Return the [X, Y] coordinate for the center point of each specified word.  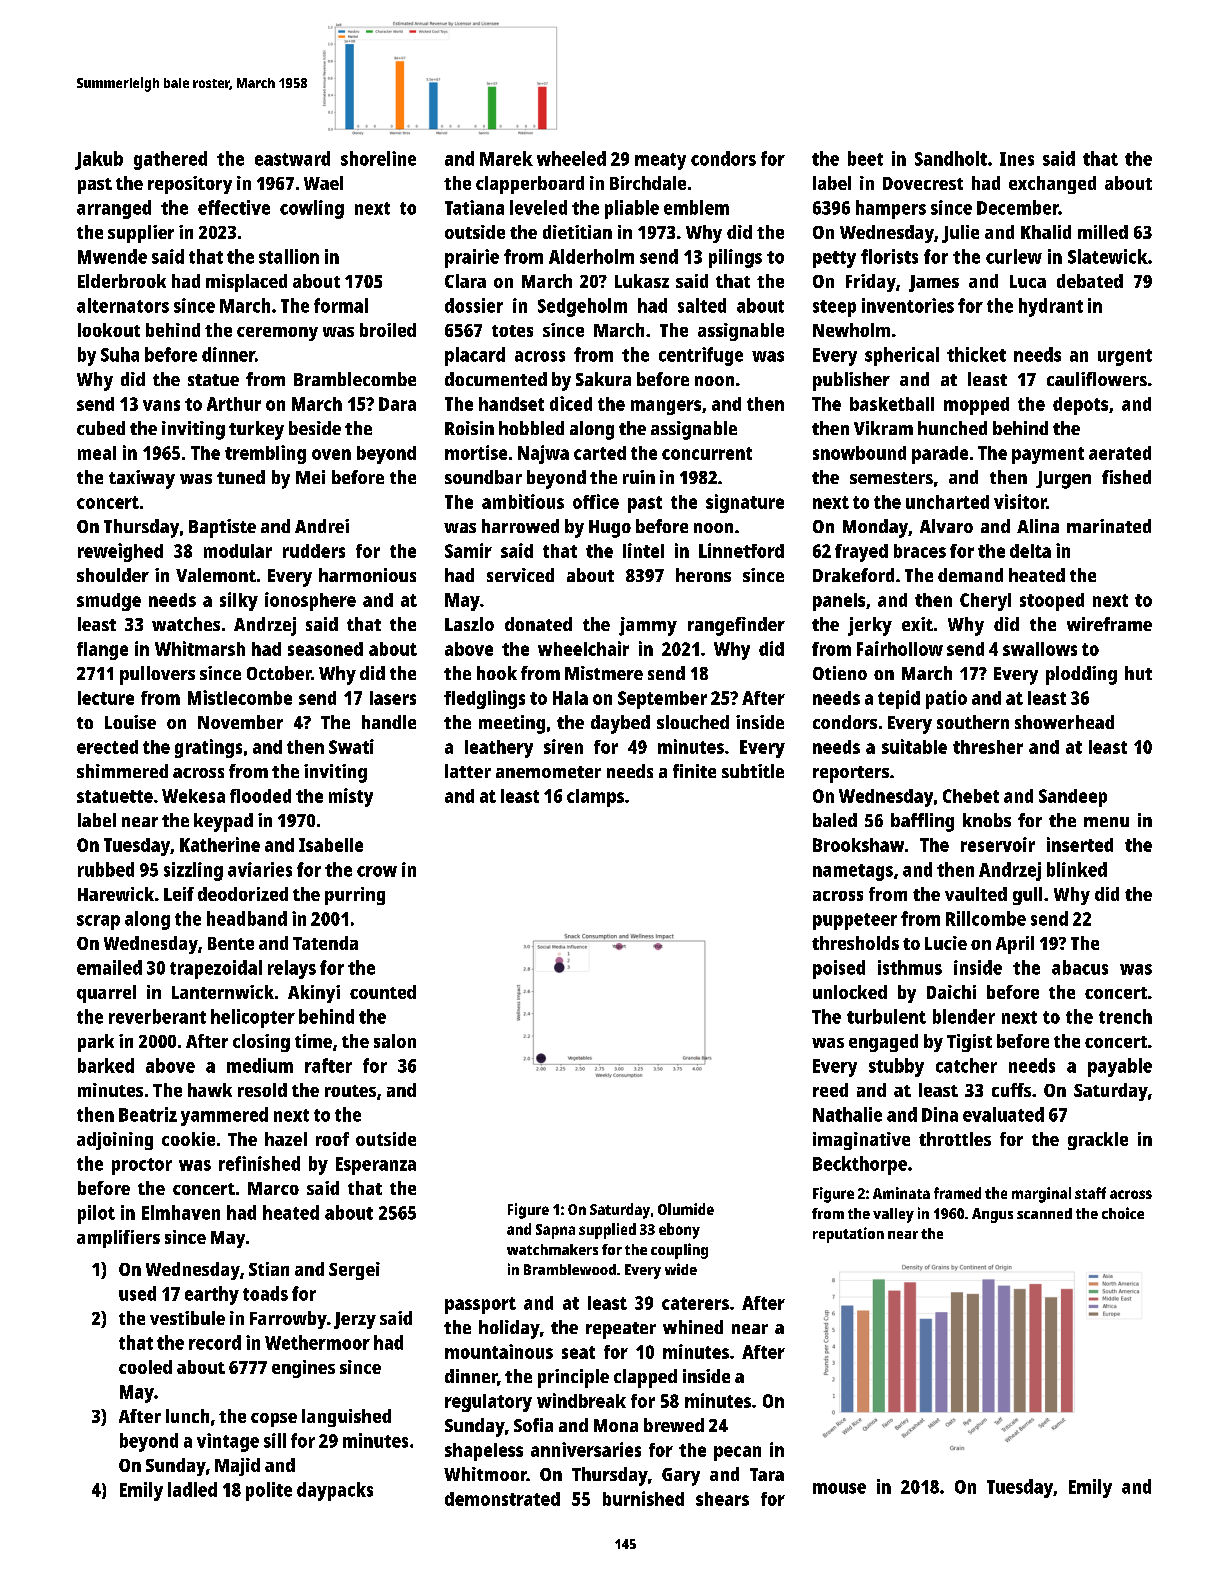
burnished [643, 1498]
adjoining [115, 1141]
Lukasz [642, 281]
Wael [323, 183]
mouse [839, 1488]
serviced [520, 575]
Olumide [686, 1209]
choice [1123, 1213]
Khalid [1046, 232]
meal [97, 453]
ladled [192, 1489]
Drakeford [853, 575]
